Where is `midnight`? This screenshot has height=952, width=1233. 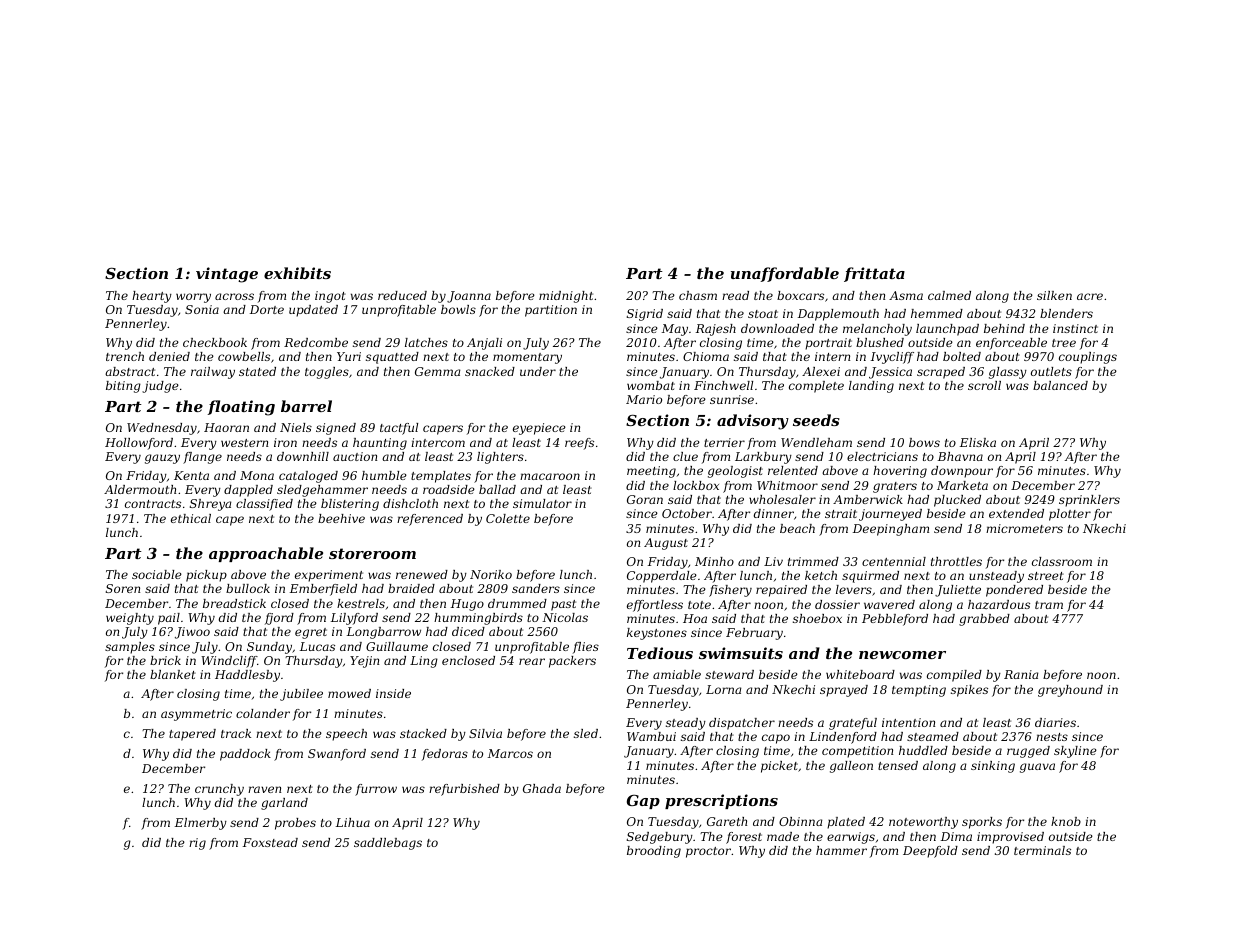
midnight is located at coordinates (566, 297).
